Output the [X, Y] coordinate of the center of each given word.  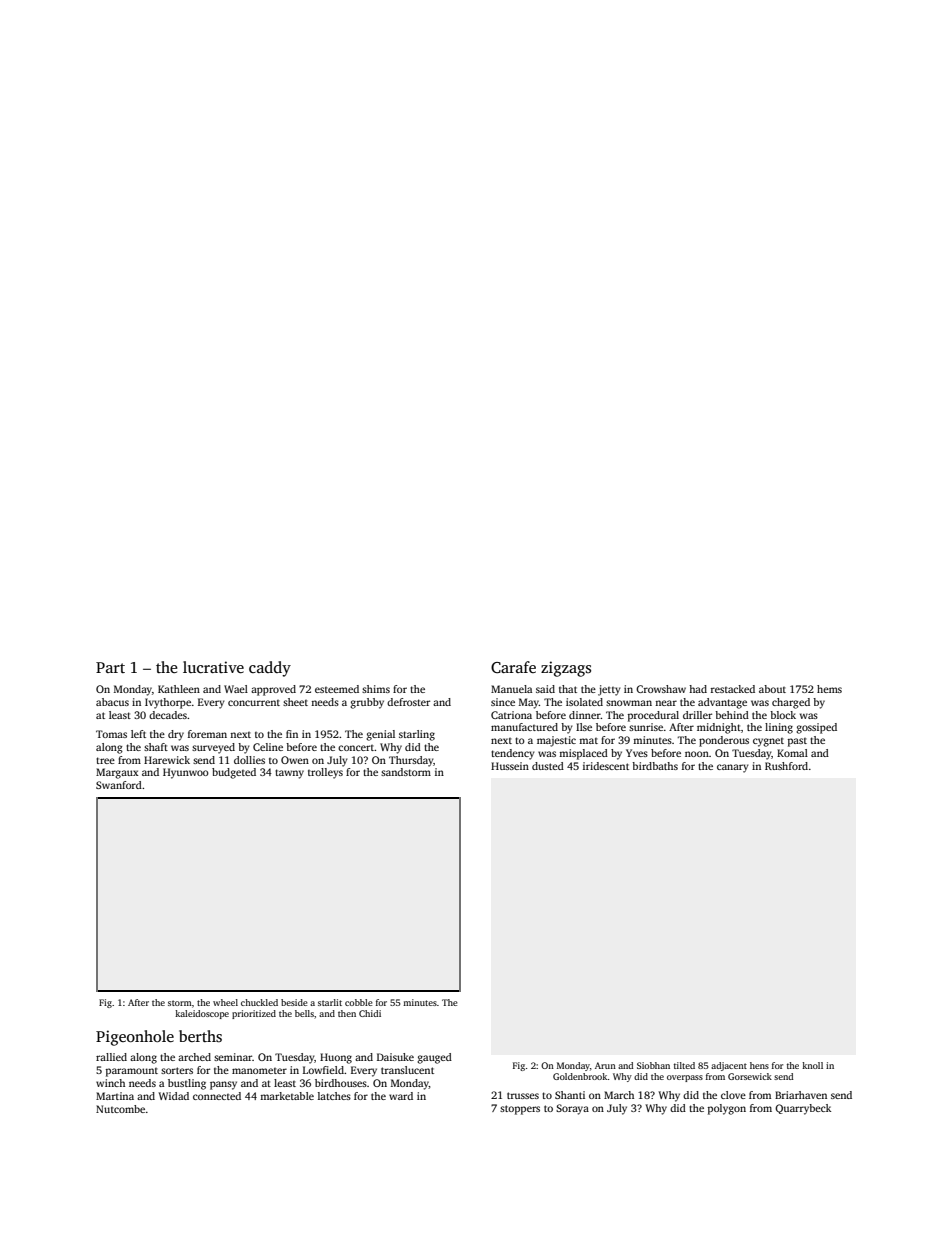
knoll [812, 1065]
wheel [225, 1002]
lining [779, 728]
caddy [270, 669]
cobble [359, 1002]
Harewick [167, 760]
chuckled [259, 1002]
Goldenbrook [580, 1076]
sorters [177, 1070]
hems [829, 689]
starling [417, 735]
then [347, 1013]
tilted [684, 1065]
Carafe [513, 667]
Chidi [370, 1013]
